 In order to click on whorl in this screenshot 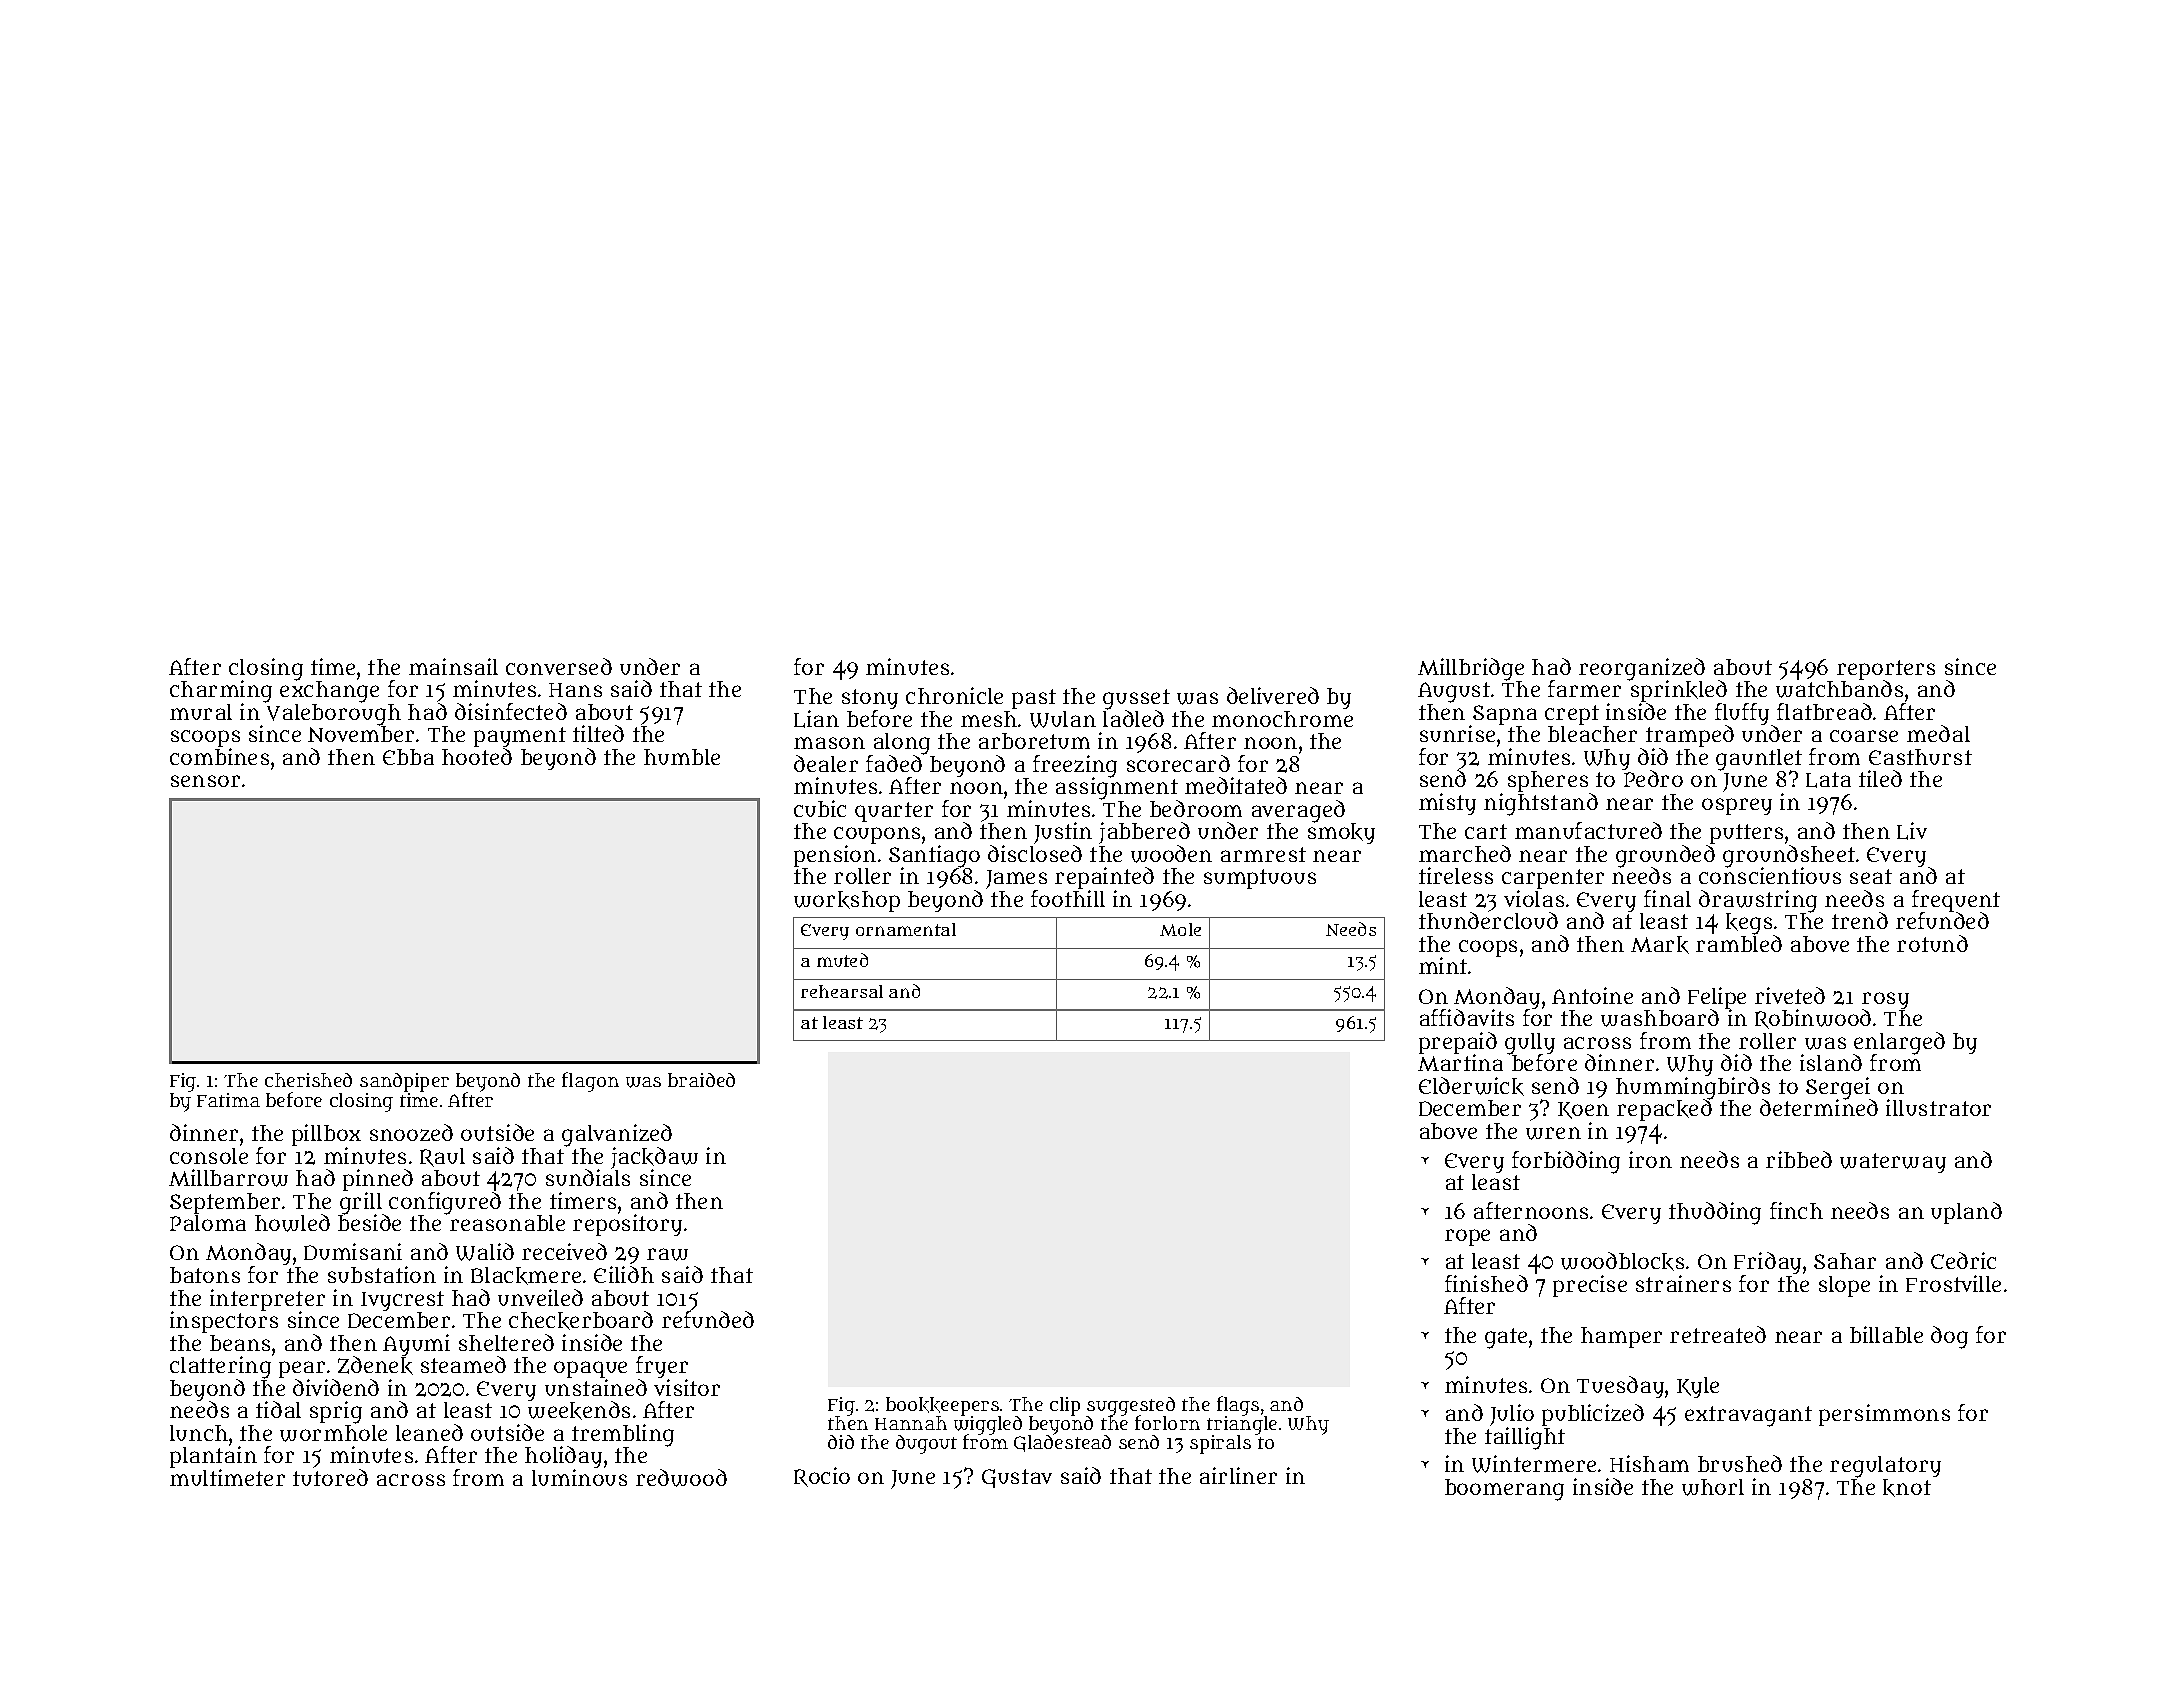, I will do `click(1713, 1487)`.
